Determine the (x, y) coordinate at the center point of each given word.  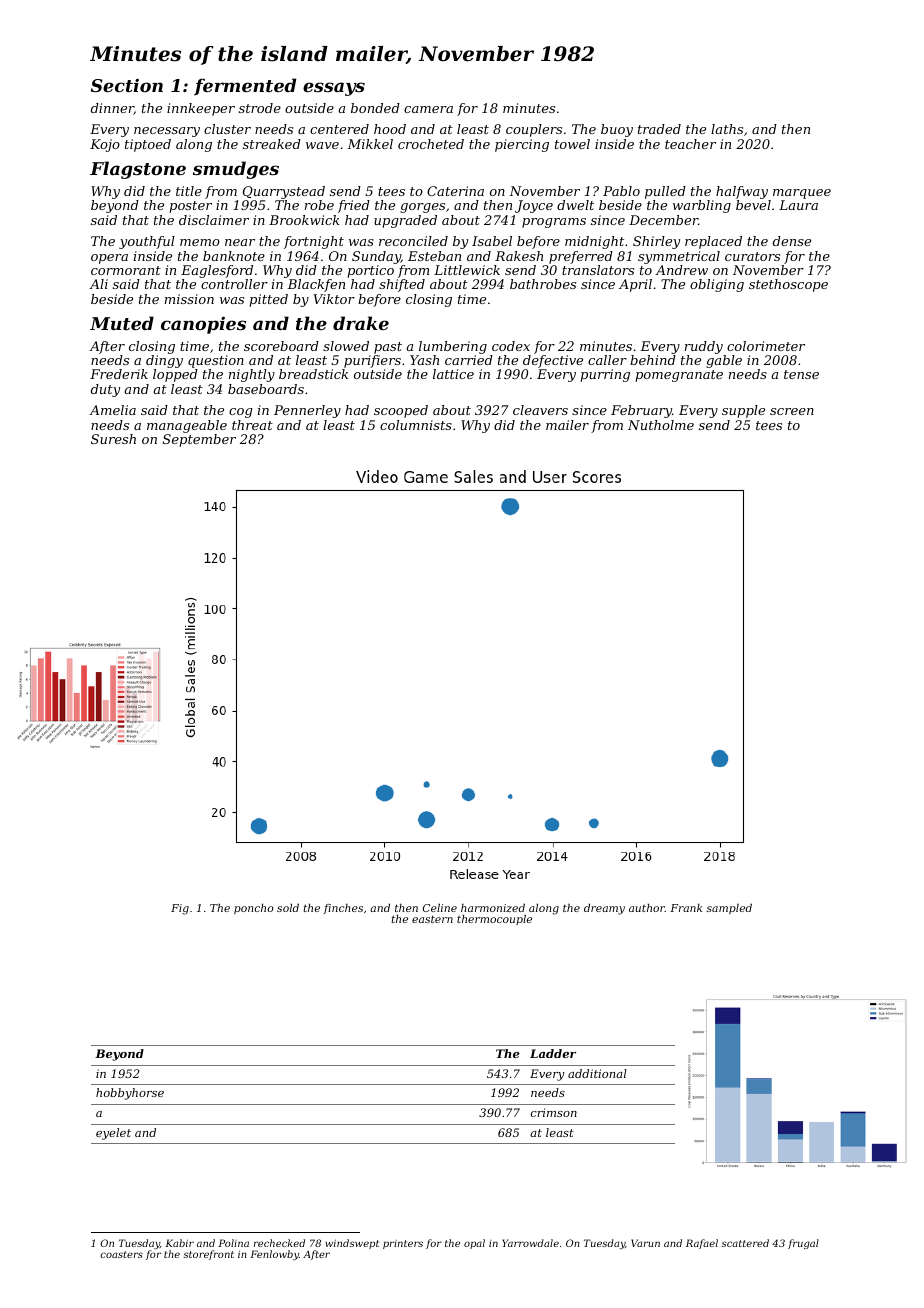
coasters (121, 1254)
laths (727, 129)
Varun (645, 1243)
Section (127, 85)
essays (334, 89)
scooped (401, 411)
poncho (254, 909)
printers (403, 1244)
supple (743, 411)
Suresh (113, 439)
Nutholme (661, 425)
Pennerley (307, 411)
